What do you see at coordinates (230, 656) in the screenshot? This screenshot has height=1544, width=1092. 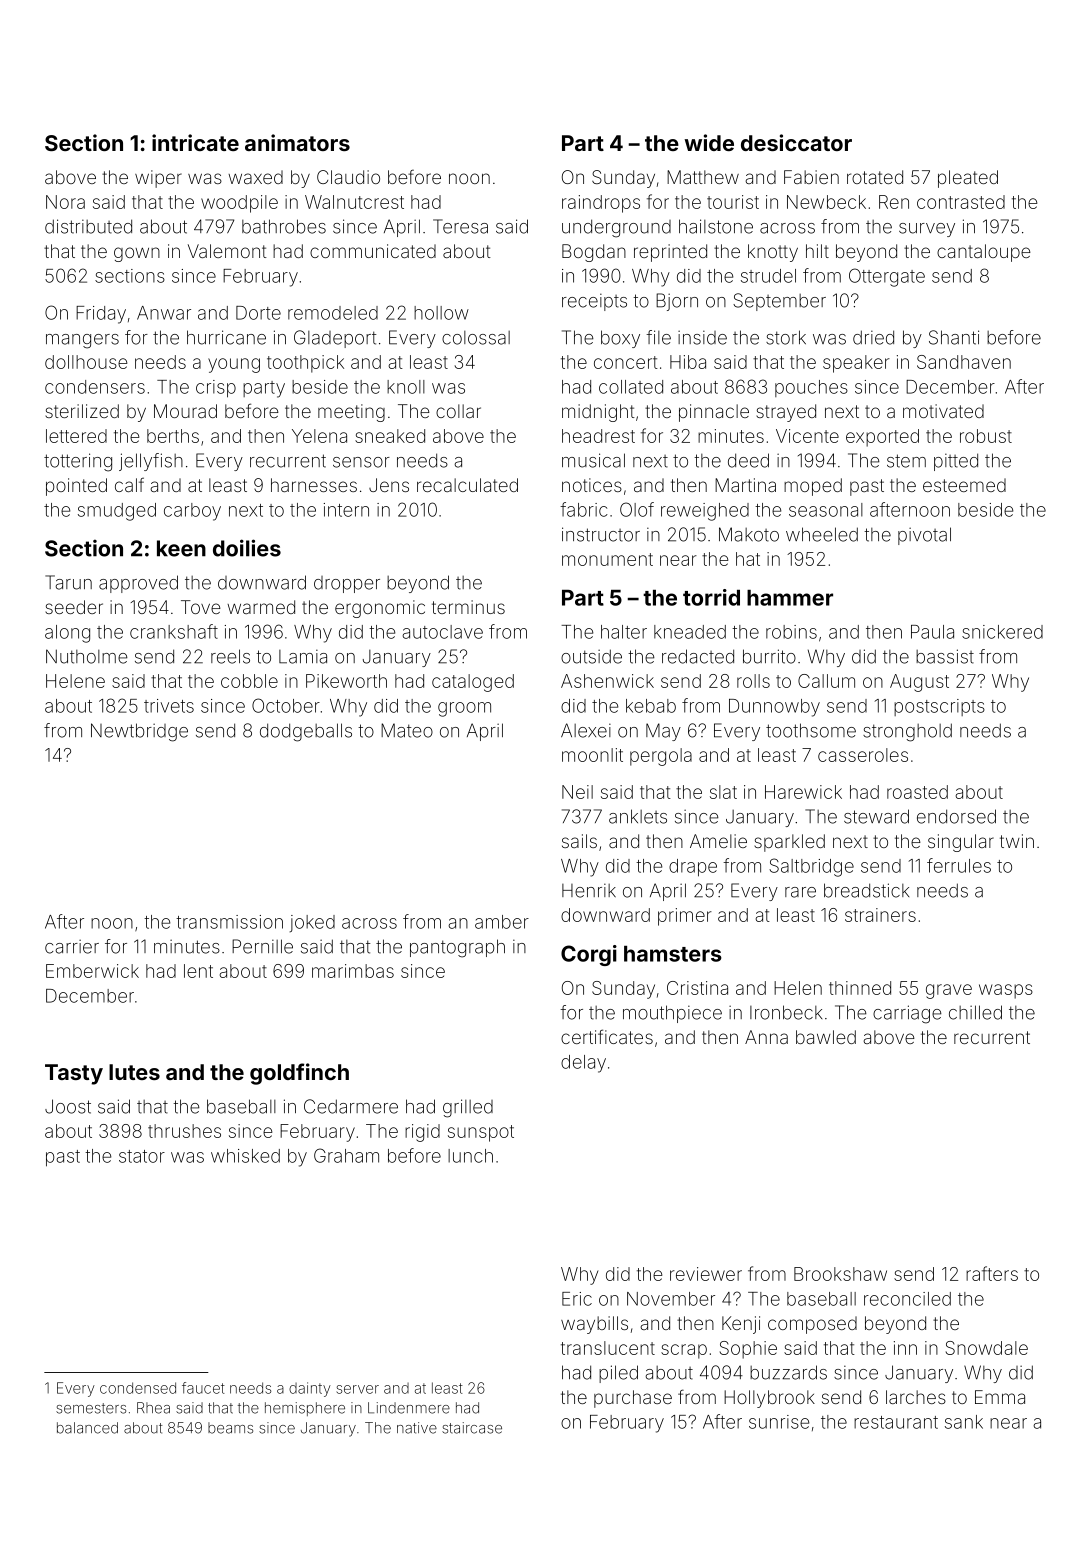 I see `reels` at bounding box center [230, 656].
